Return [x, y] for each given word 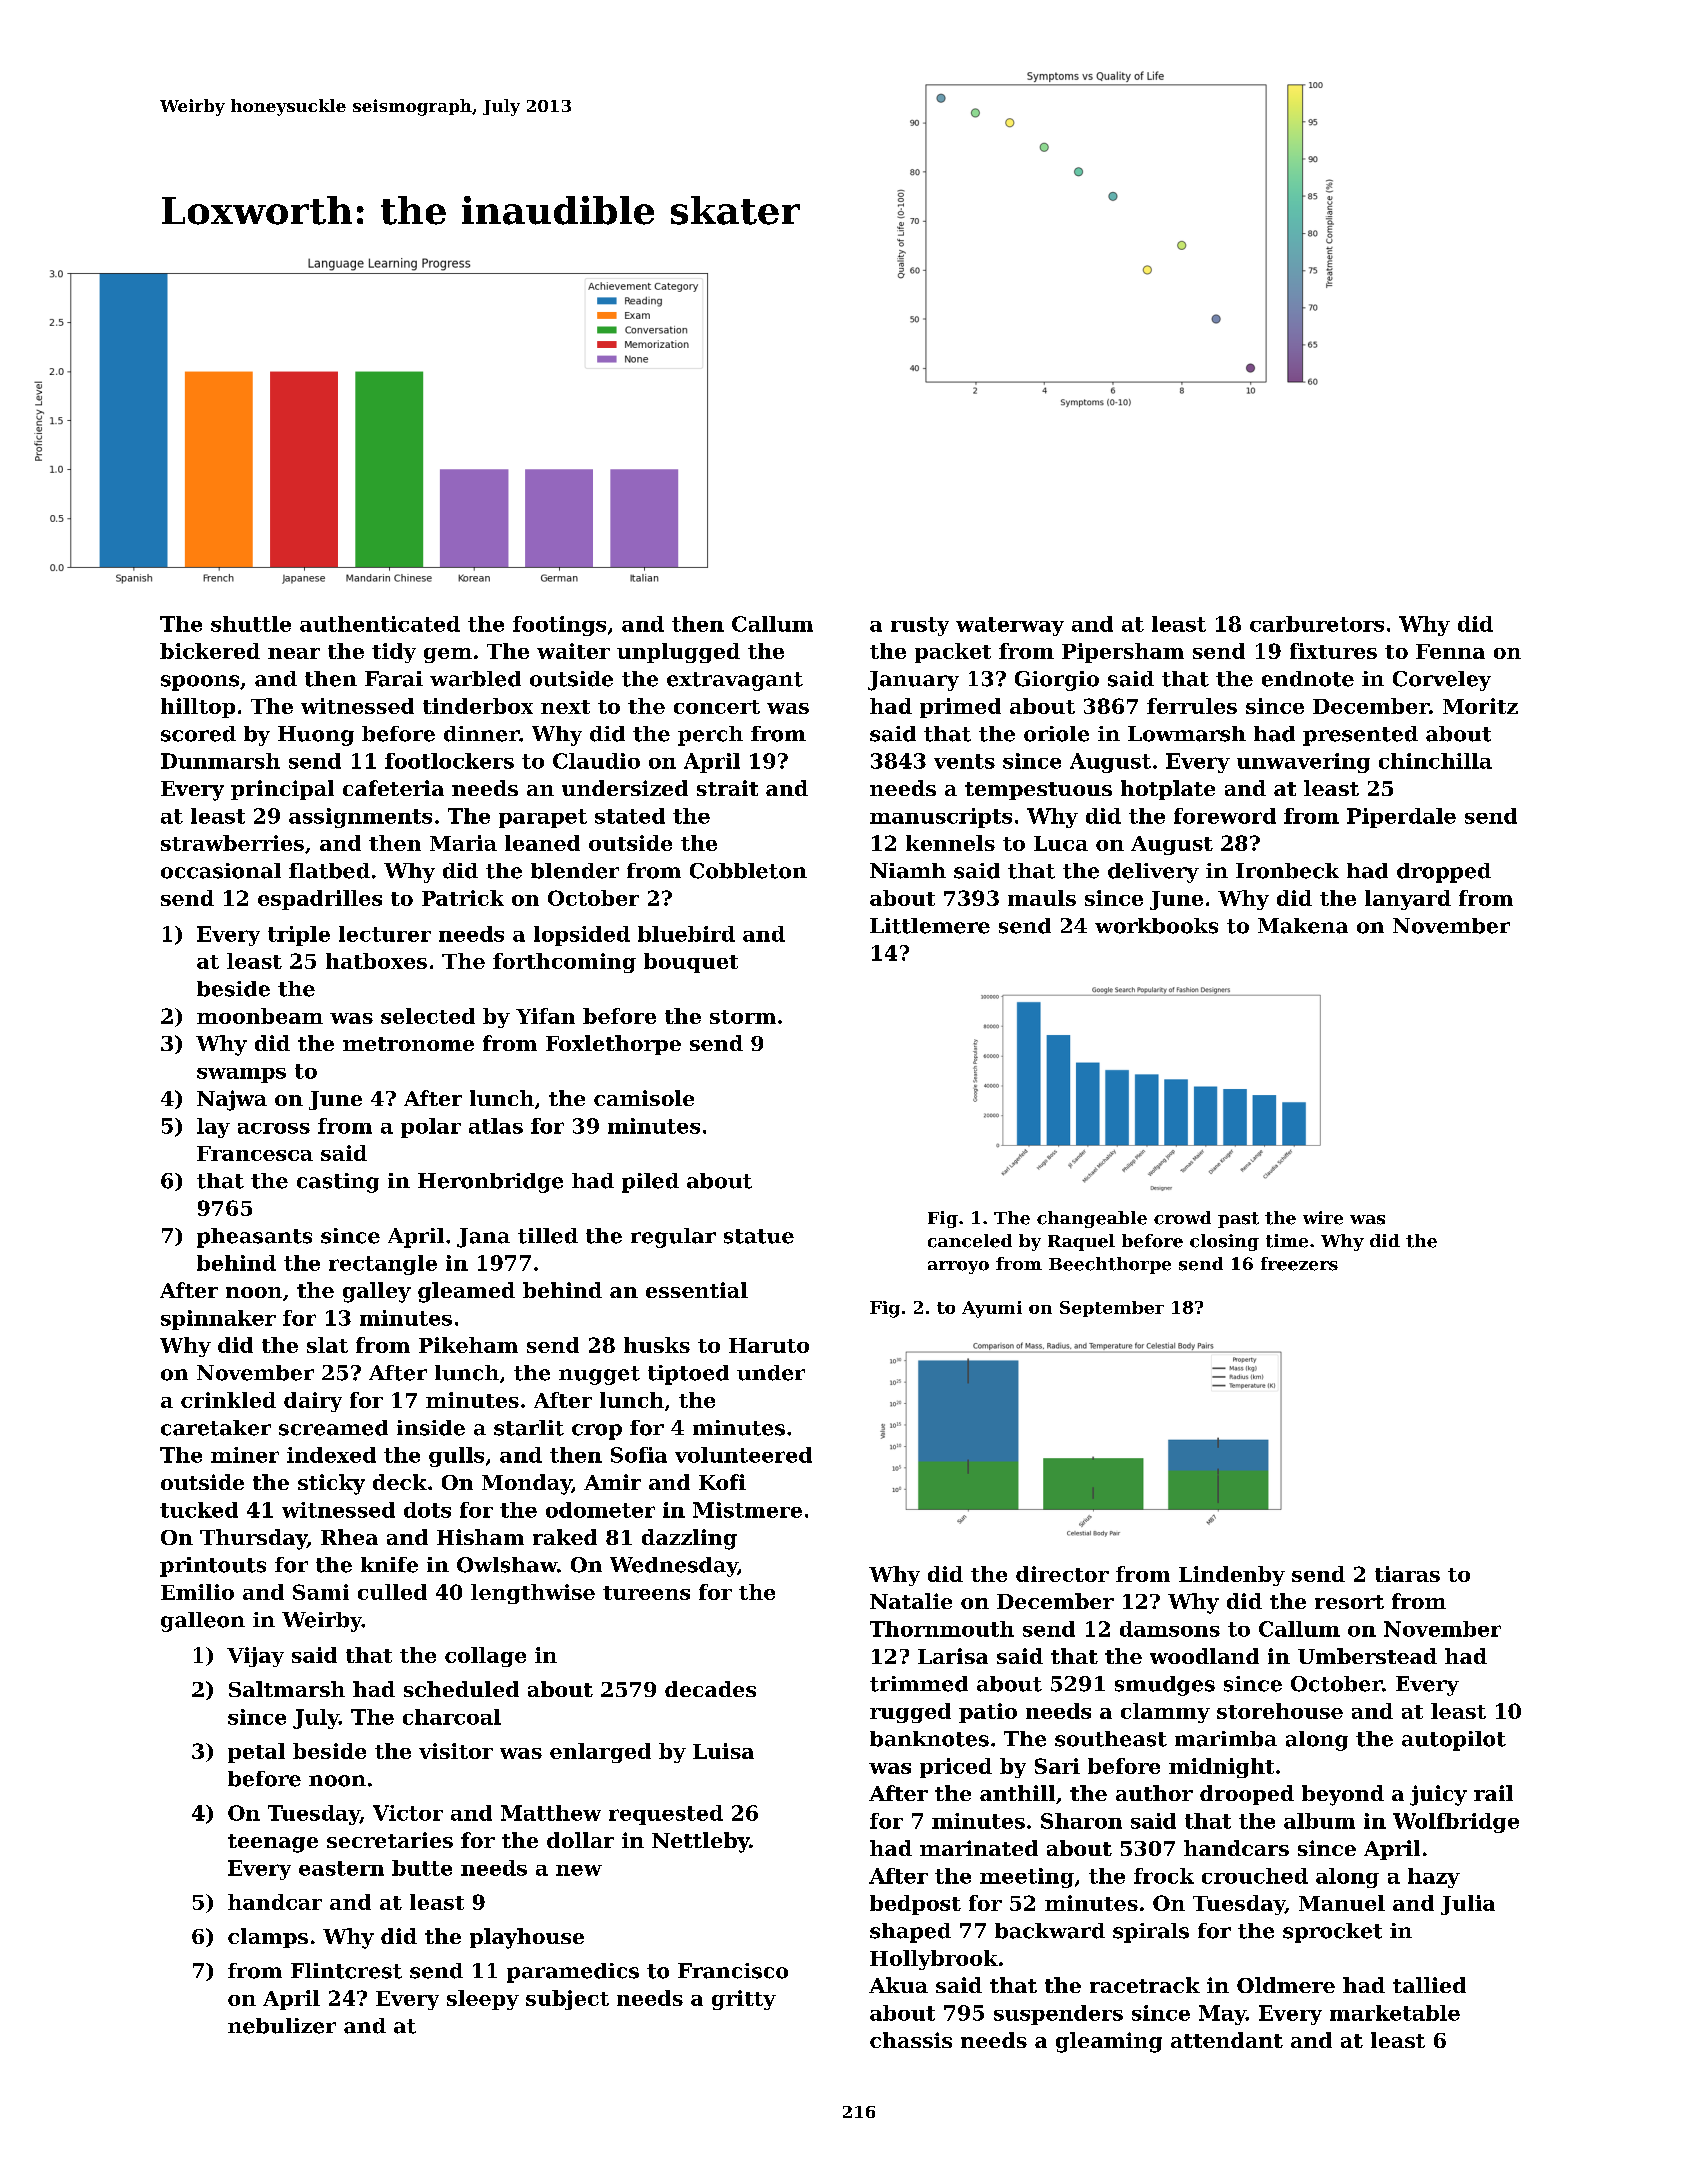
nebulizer [282, 2026]
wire [1323, 1218]
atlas [496, 1126]
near [294, 653]
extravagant [735, 681]
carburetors [1317, 624]
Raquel [1081, 1242]
